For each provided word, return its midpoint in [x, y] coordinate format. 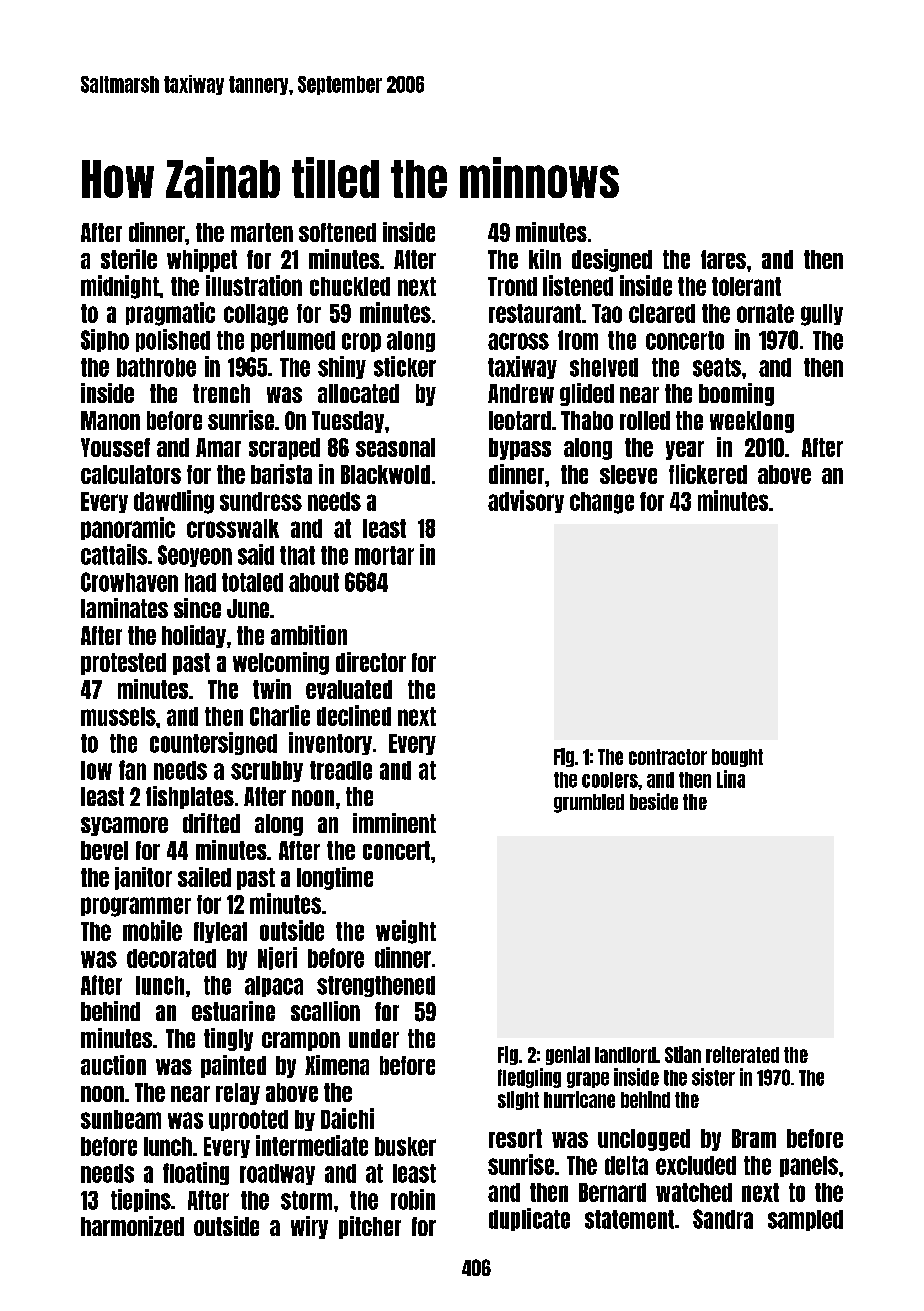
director [371, 662]
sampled [805, 1220]
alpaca [274, 986]
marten [262, 232]
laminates [124, 608]
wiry [309, 1227]
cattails [114, 554]
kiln [545, 259]
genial [568, 1055]
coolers [610, 780]
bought [737, 758]
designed [612, 260]
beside [654, 801]
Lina [731, 779]
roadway [277, 1174]
